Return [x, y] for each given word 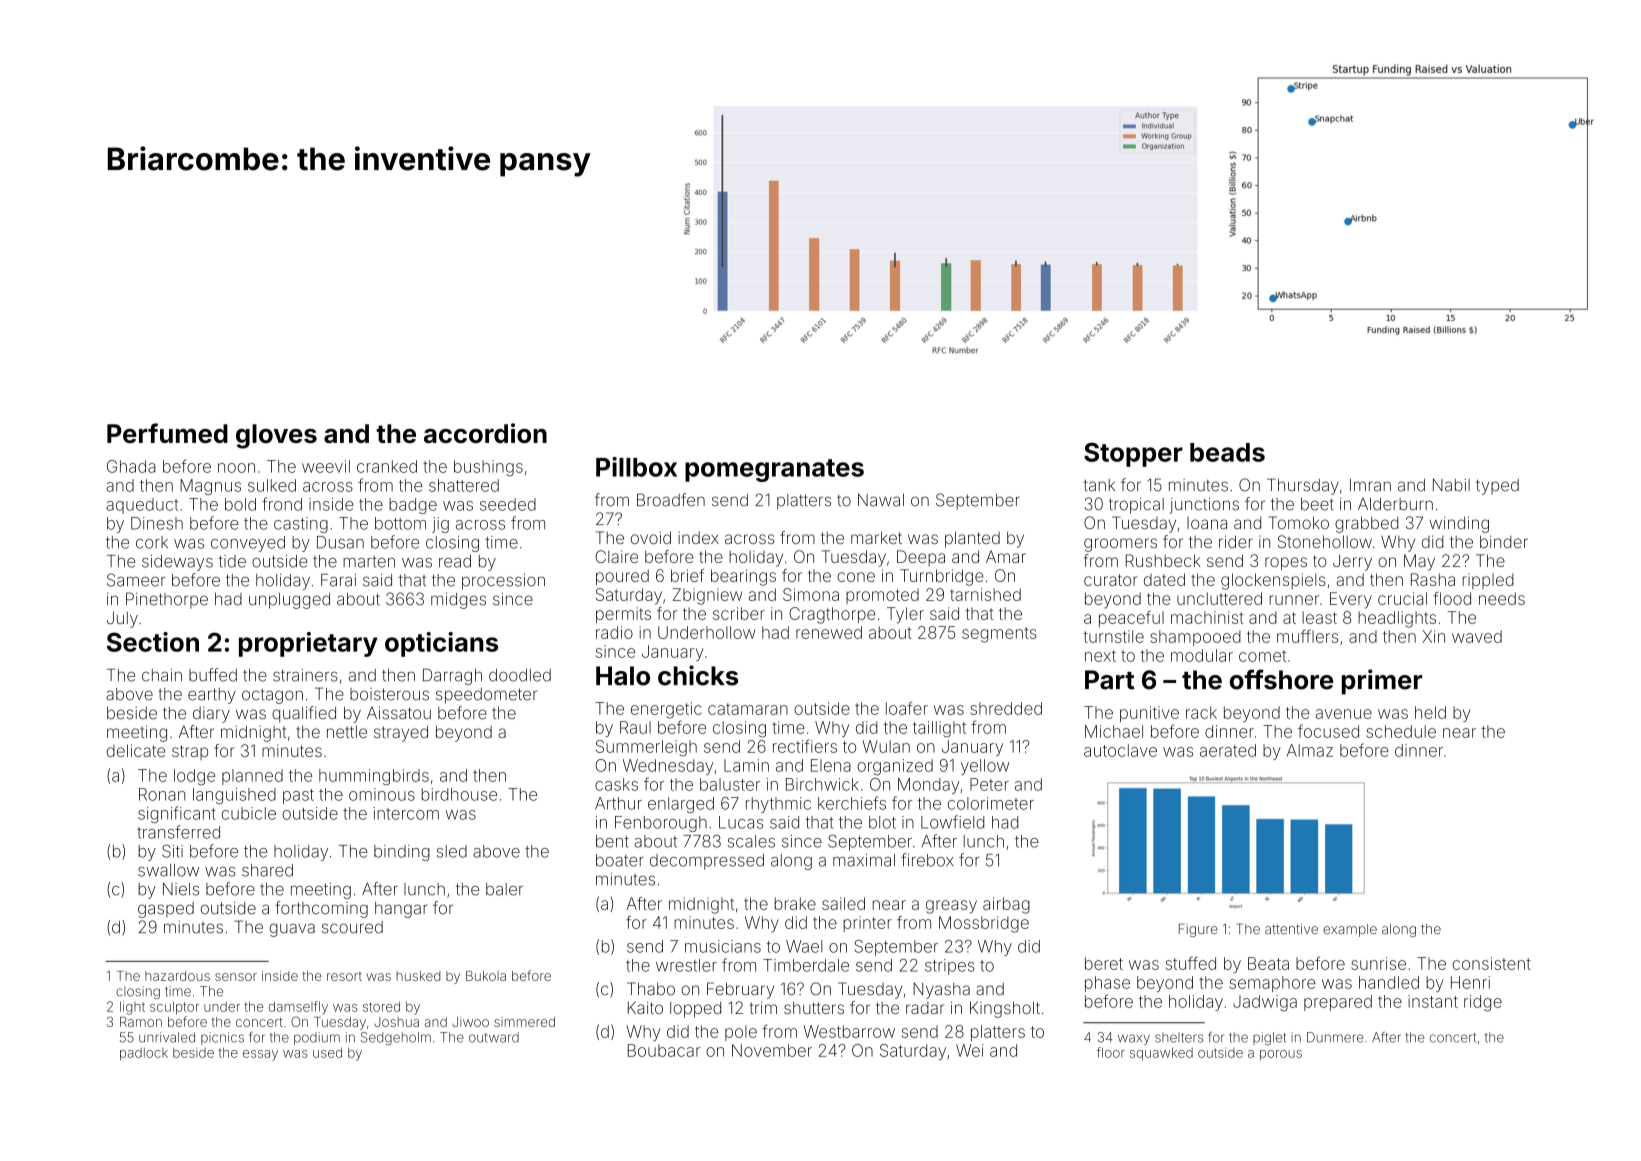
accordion [485, 433]
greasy [951, 907]
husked [418, 976]
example [1350, 930]
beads [1227, 452]
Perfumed [167, 433]
